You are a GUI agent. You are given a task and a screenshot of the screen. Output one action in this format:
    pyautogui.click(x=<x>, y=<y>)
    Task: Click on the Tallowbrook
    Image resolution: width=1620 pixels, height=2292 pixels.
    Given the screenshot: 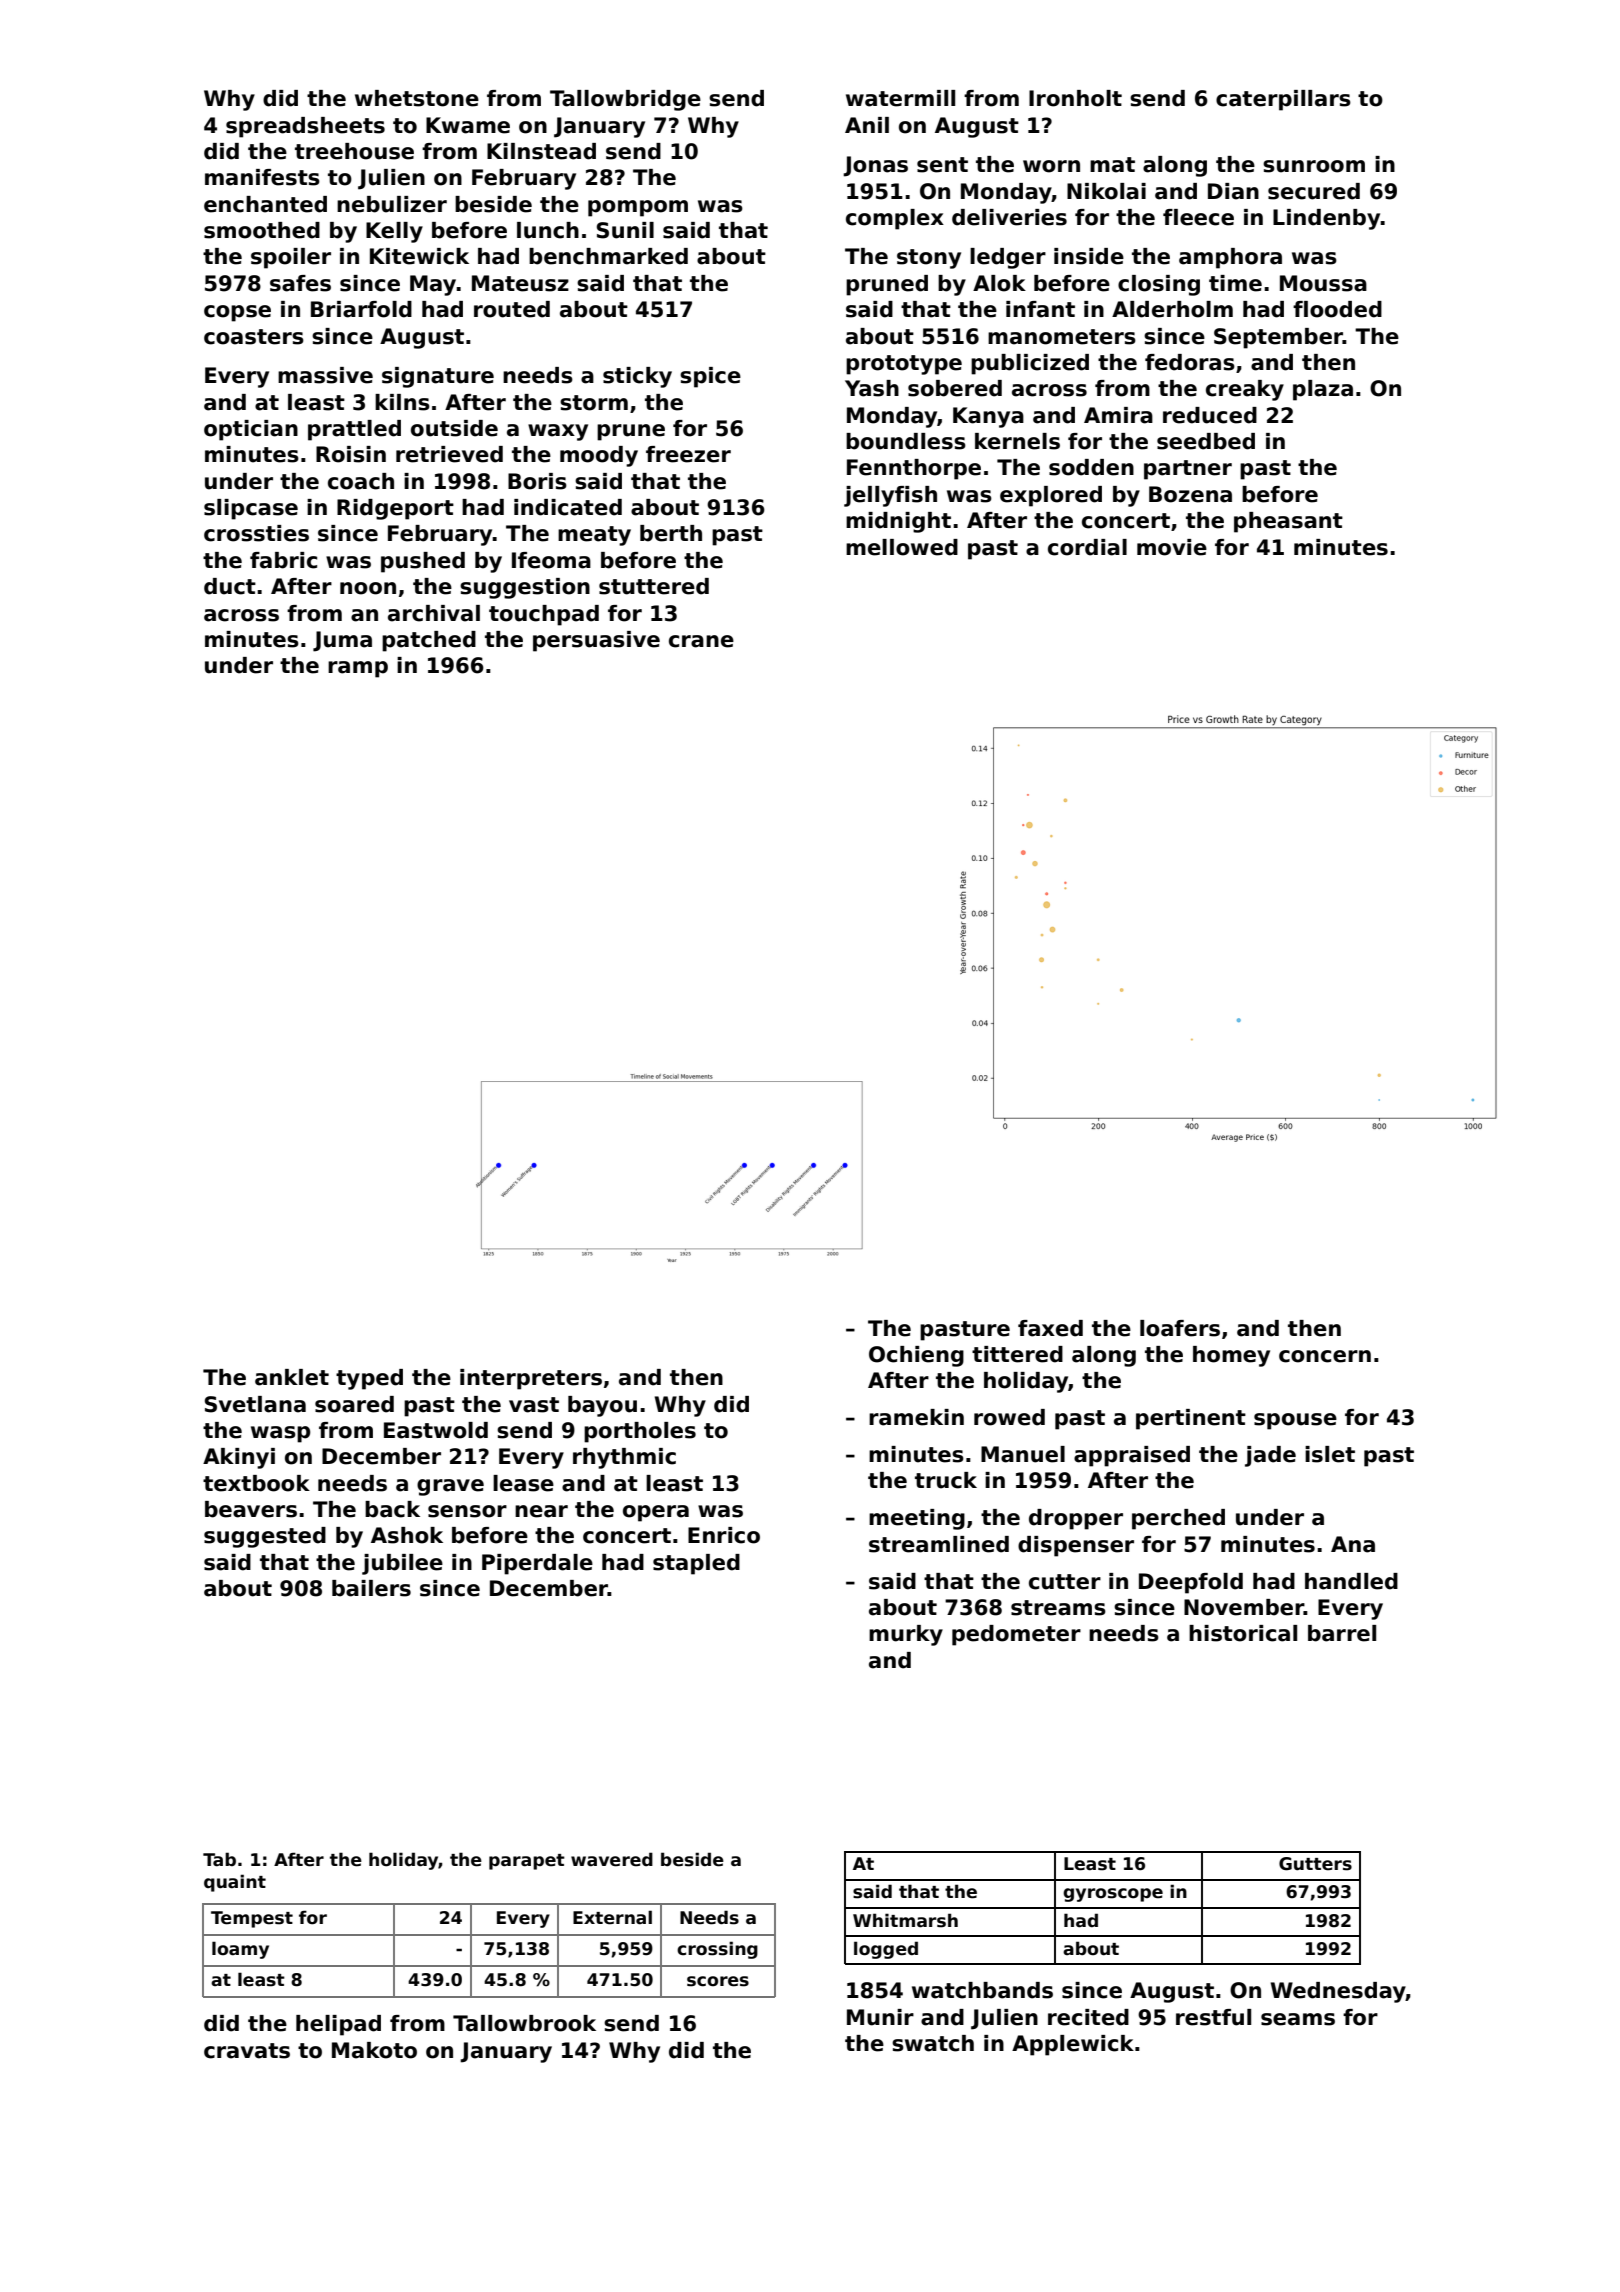 What is the action you would take?
    pyautogui.click(x=524, y=2023)
